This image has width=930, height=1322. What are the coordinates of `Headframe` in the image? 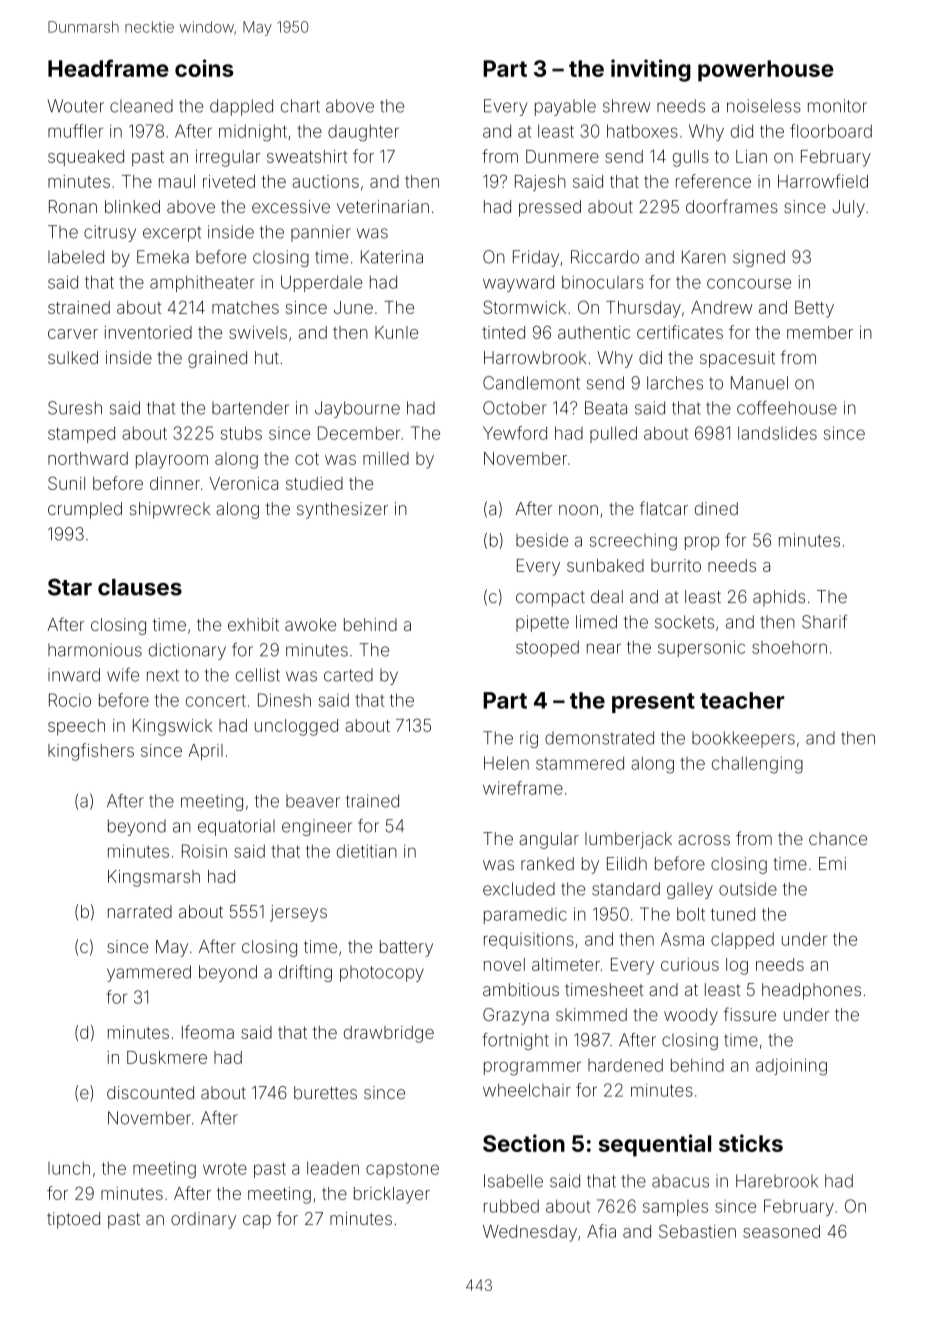 It's located at (108, 68).
